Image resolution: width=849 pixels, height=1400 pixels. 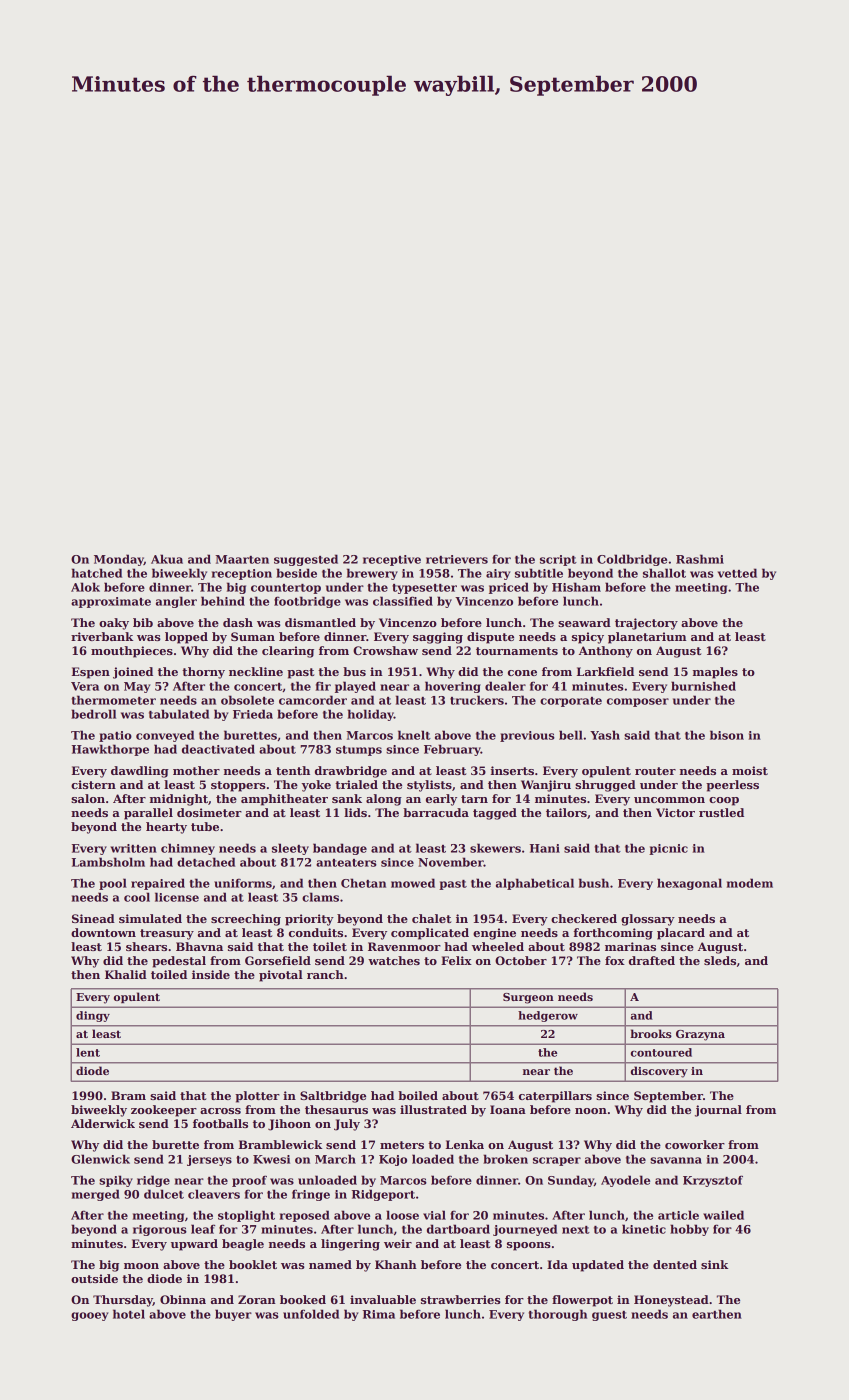 What do you see at coordinates (651, 1033) in the image?
I see `brooks` at bounding box center [651, 1033].
